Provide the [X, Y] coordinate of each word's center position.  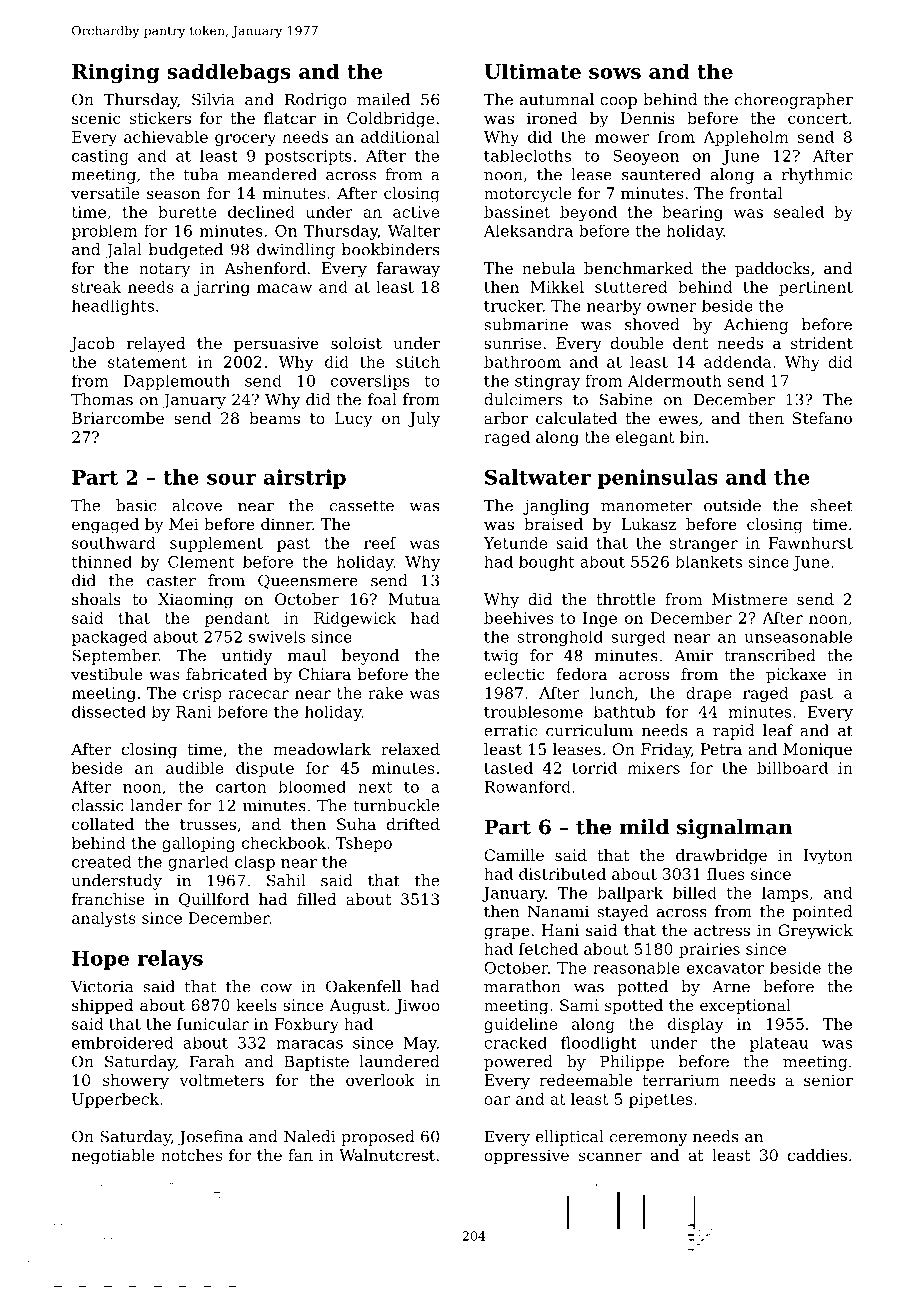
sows [615, 73]
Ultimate [532, 71]
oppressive [526, 1157]
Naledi [309, 1136]
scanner [610, 1156]
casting [100, 157]
